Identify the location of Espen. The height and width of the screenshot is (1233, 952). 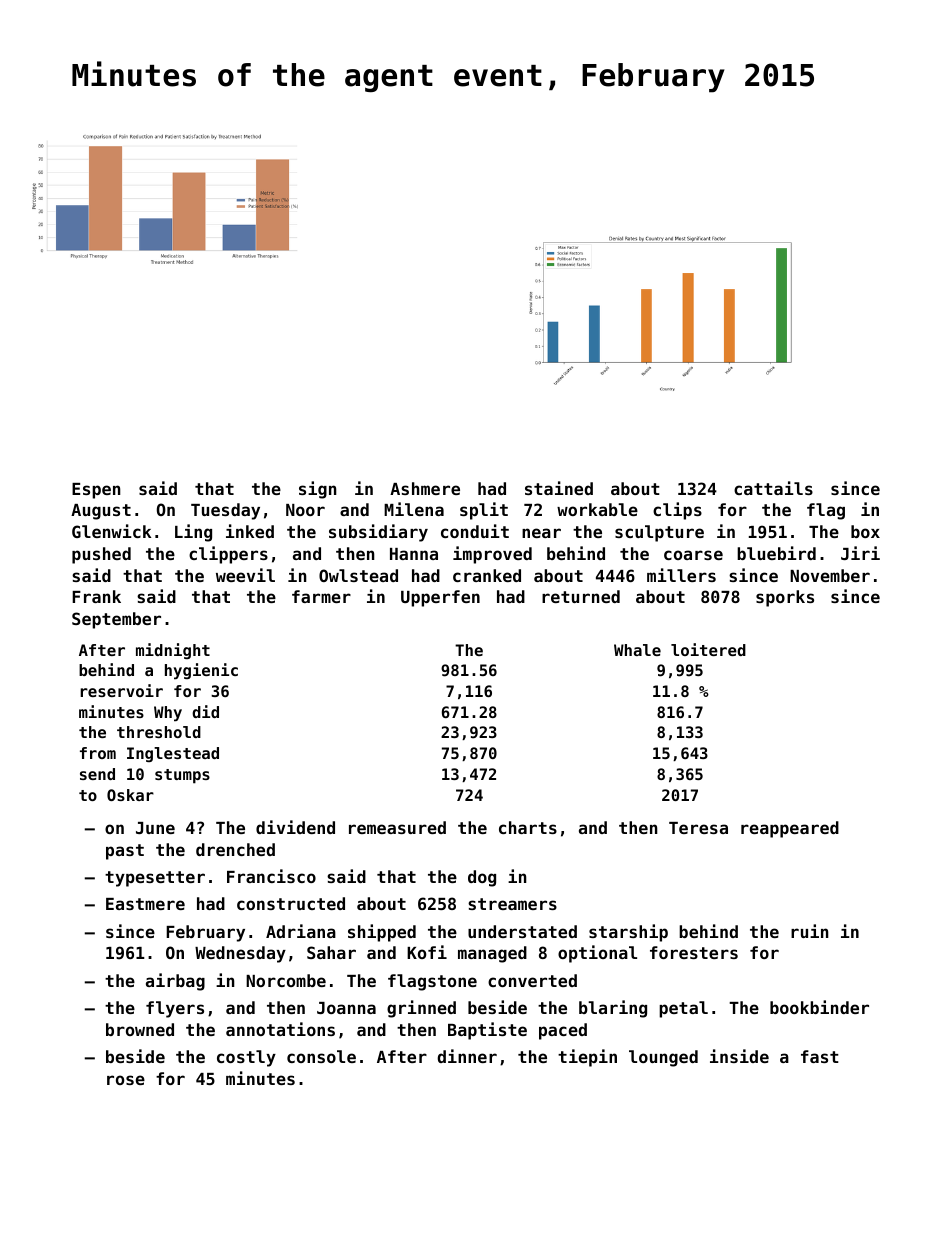
(96, 491).
